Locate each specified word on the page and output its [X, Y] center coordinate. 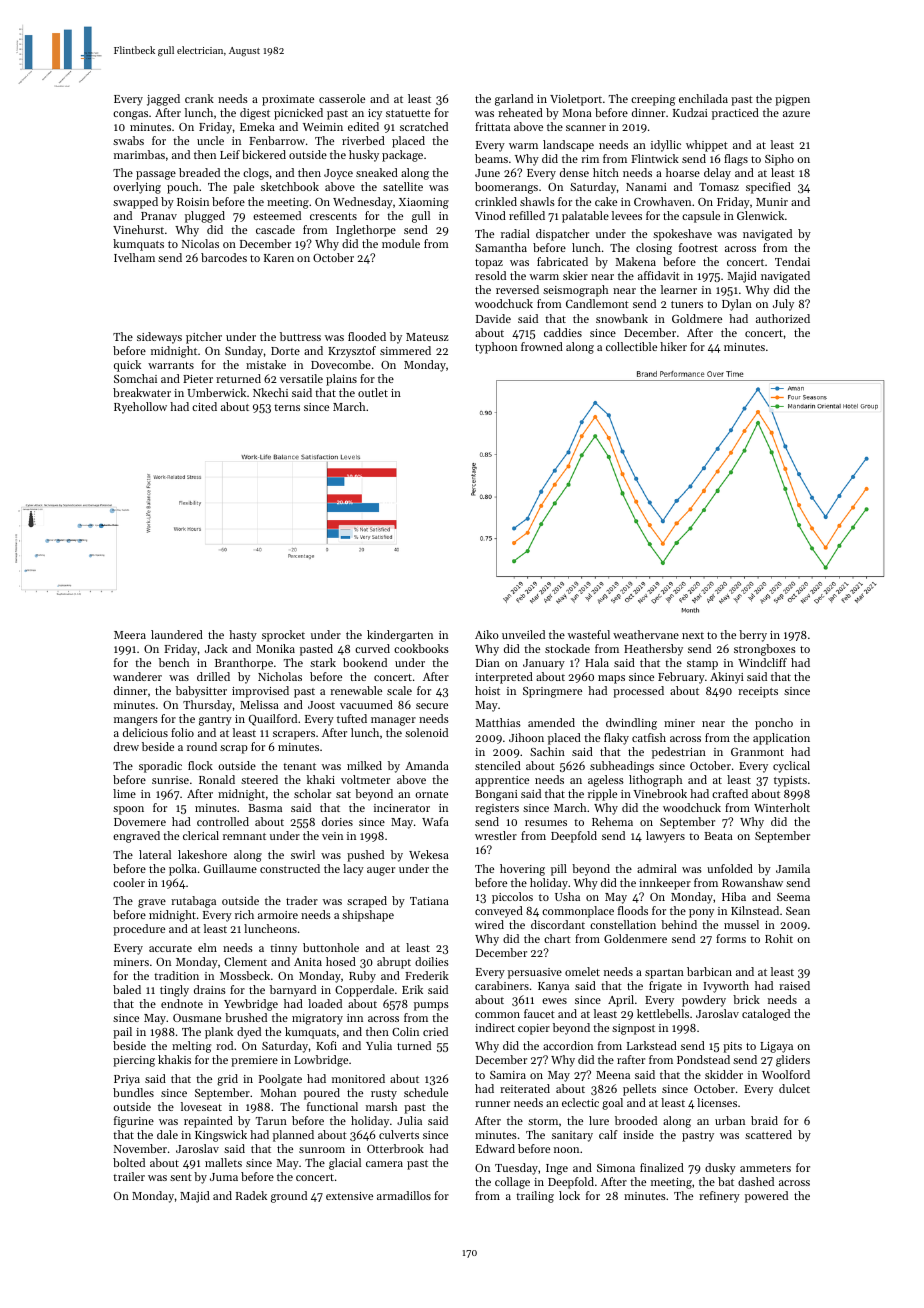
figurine [134, 1122]
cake [606, 201]
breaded [199, 172]
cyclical [791, 767]
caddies [563, 332]
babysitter [201, 692]
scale [399, 690]
